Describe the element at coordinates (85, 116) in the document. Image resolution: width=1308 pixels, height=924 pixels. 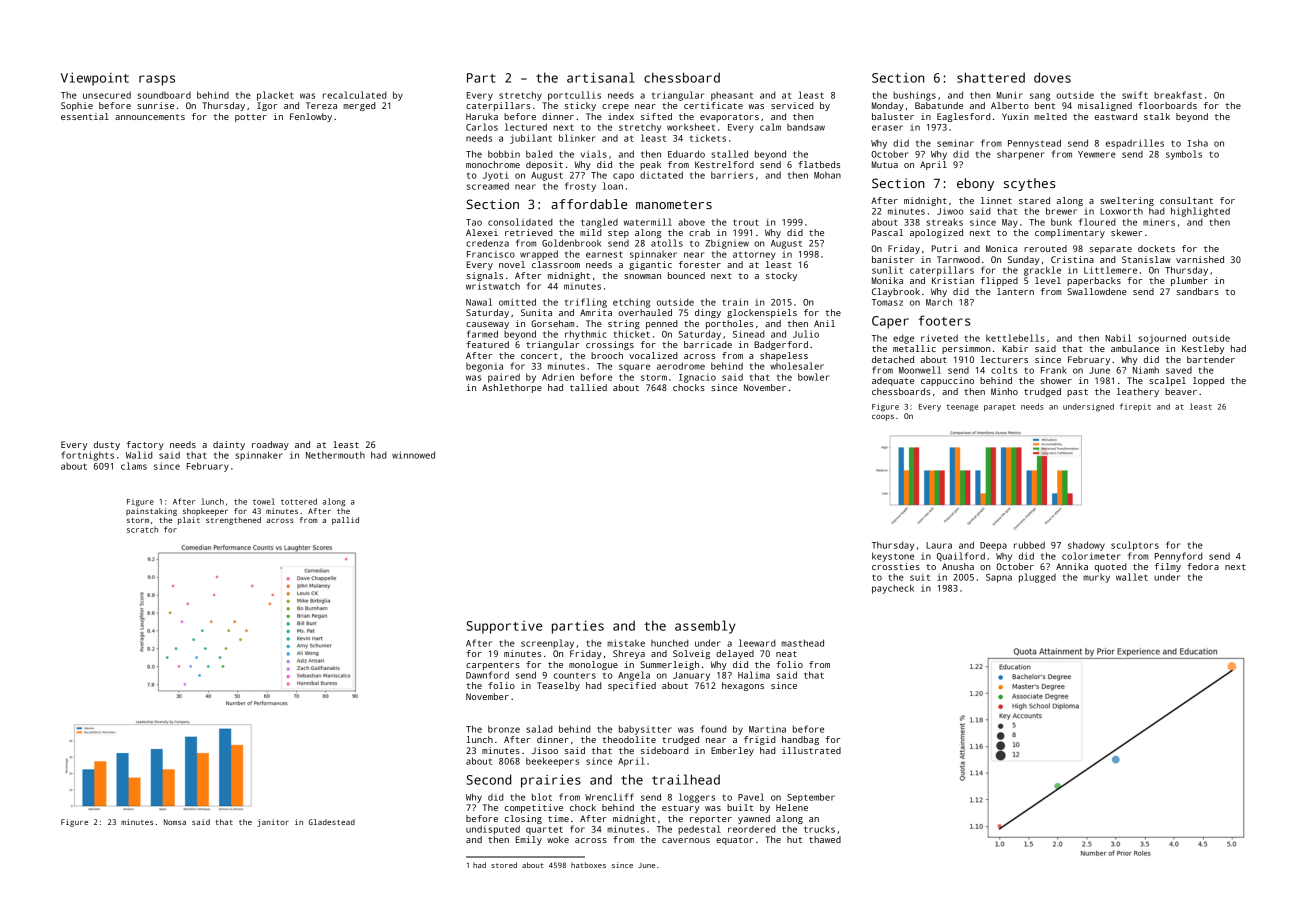
I see `essential` at that location.
